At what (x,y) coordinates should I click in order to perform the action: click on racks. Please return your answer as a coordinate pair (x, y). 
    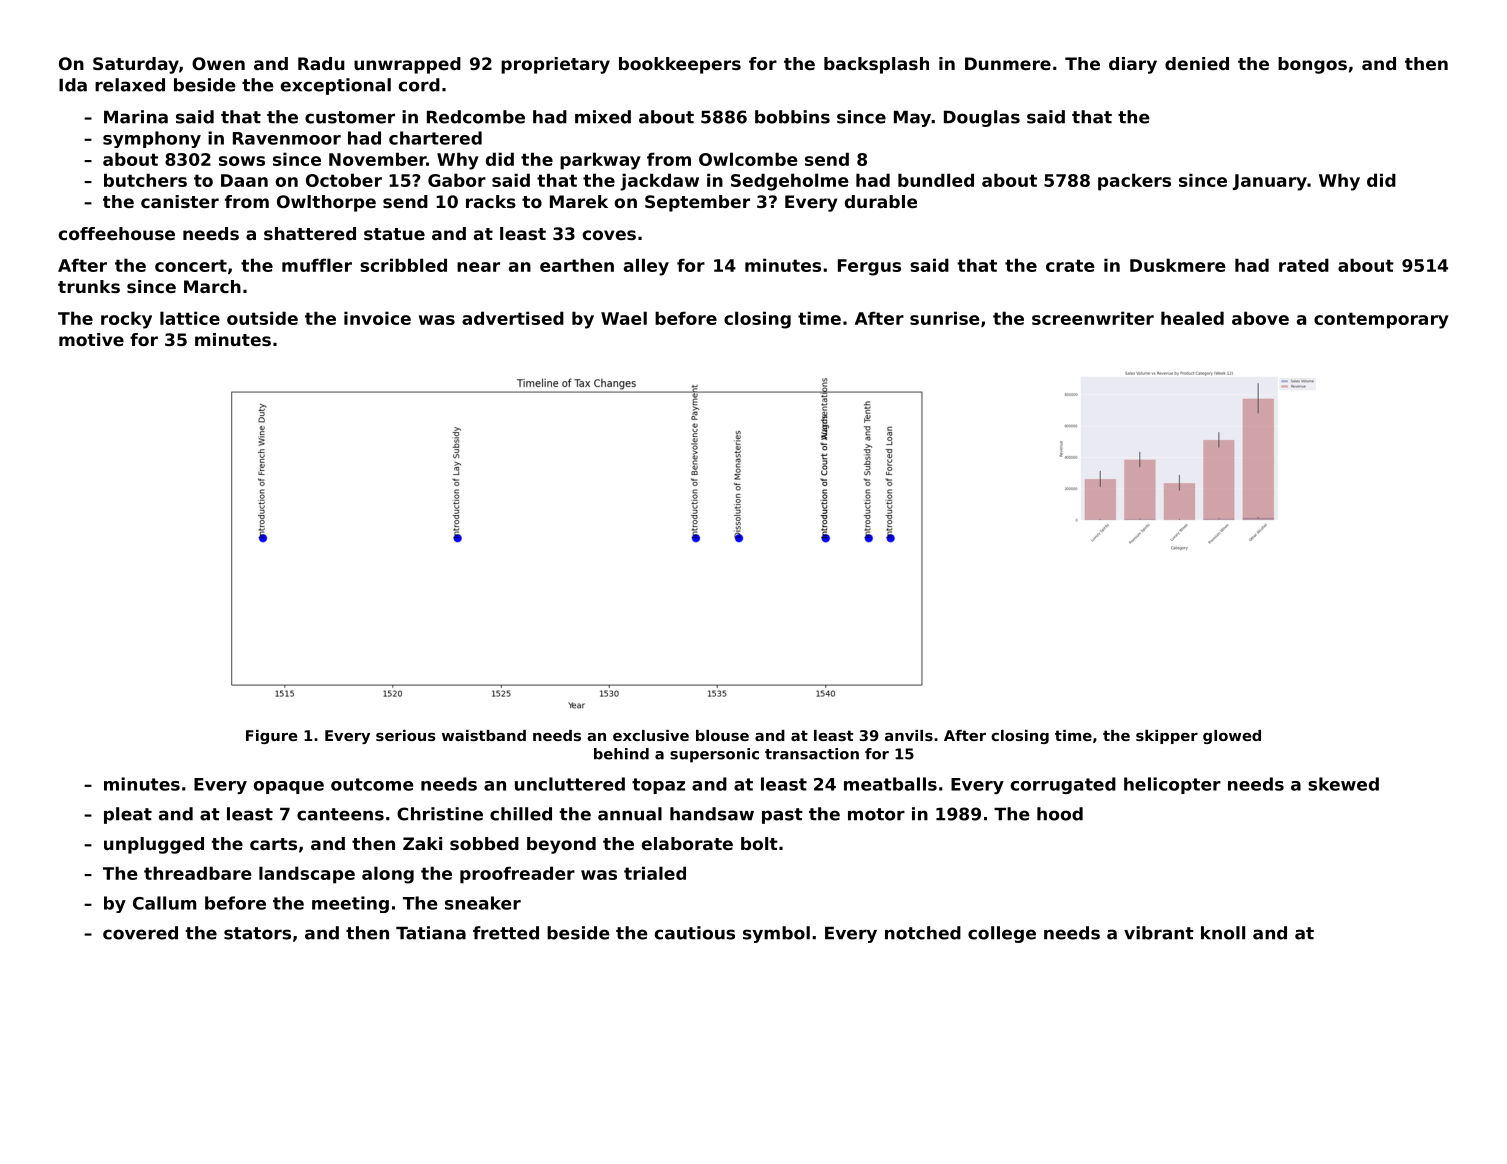
    Looking at the image, I should click on (491, 201).
